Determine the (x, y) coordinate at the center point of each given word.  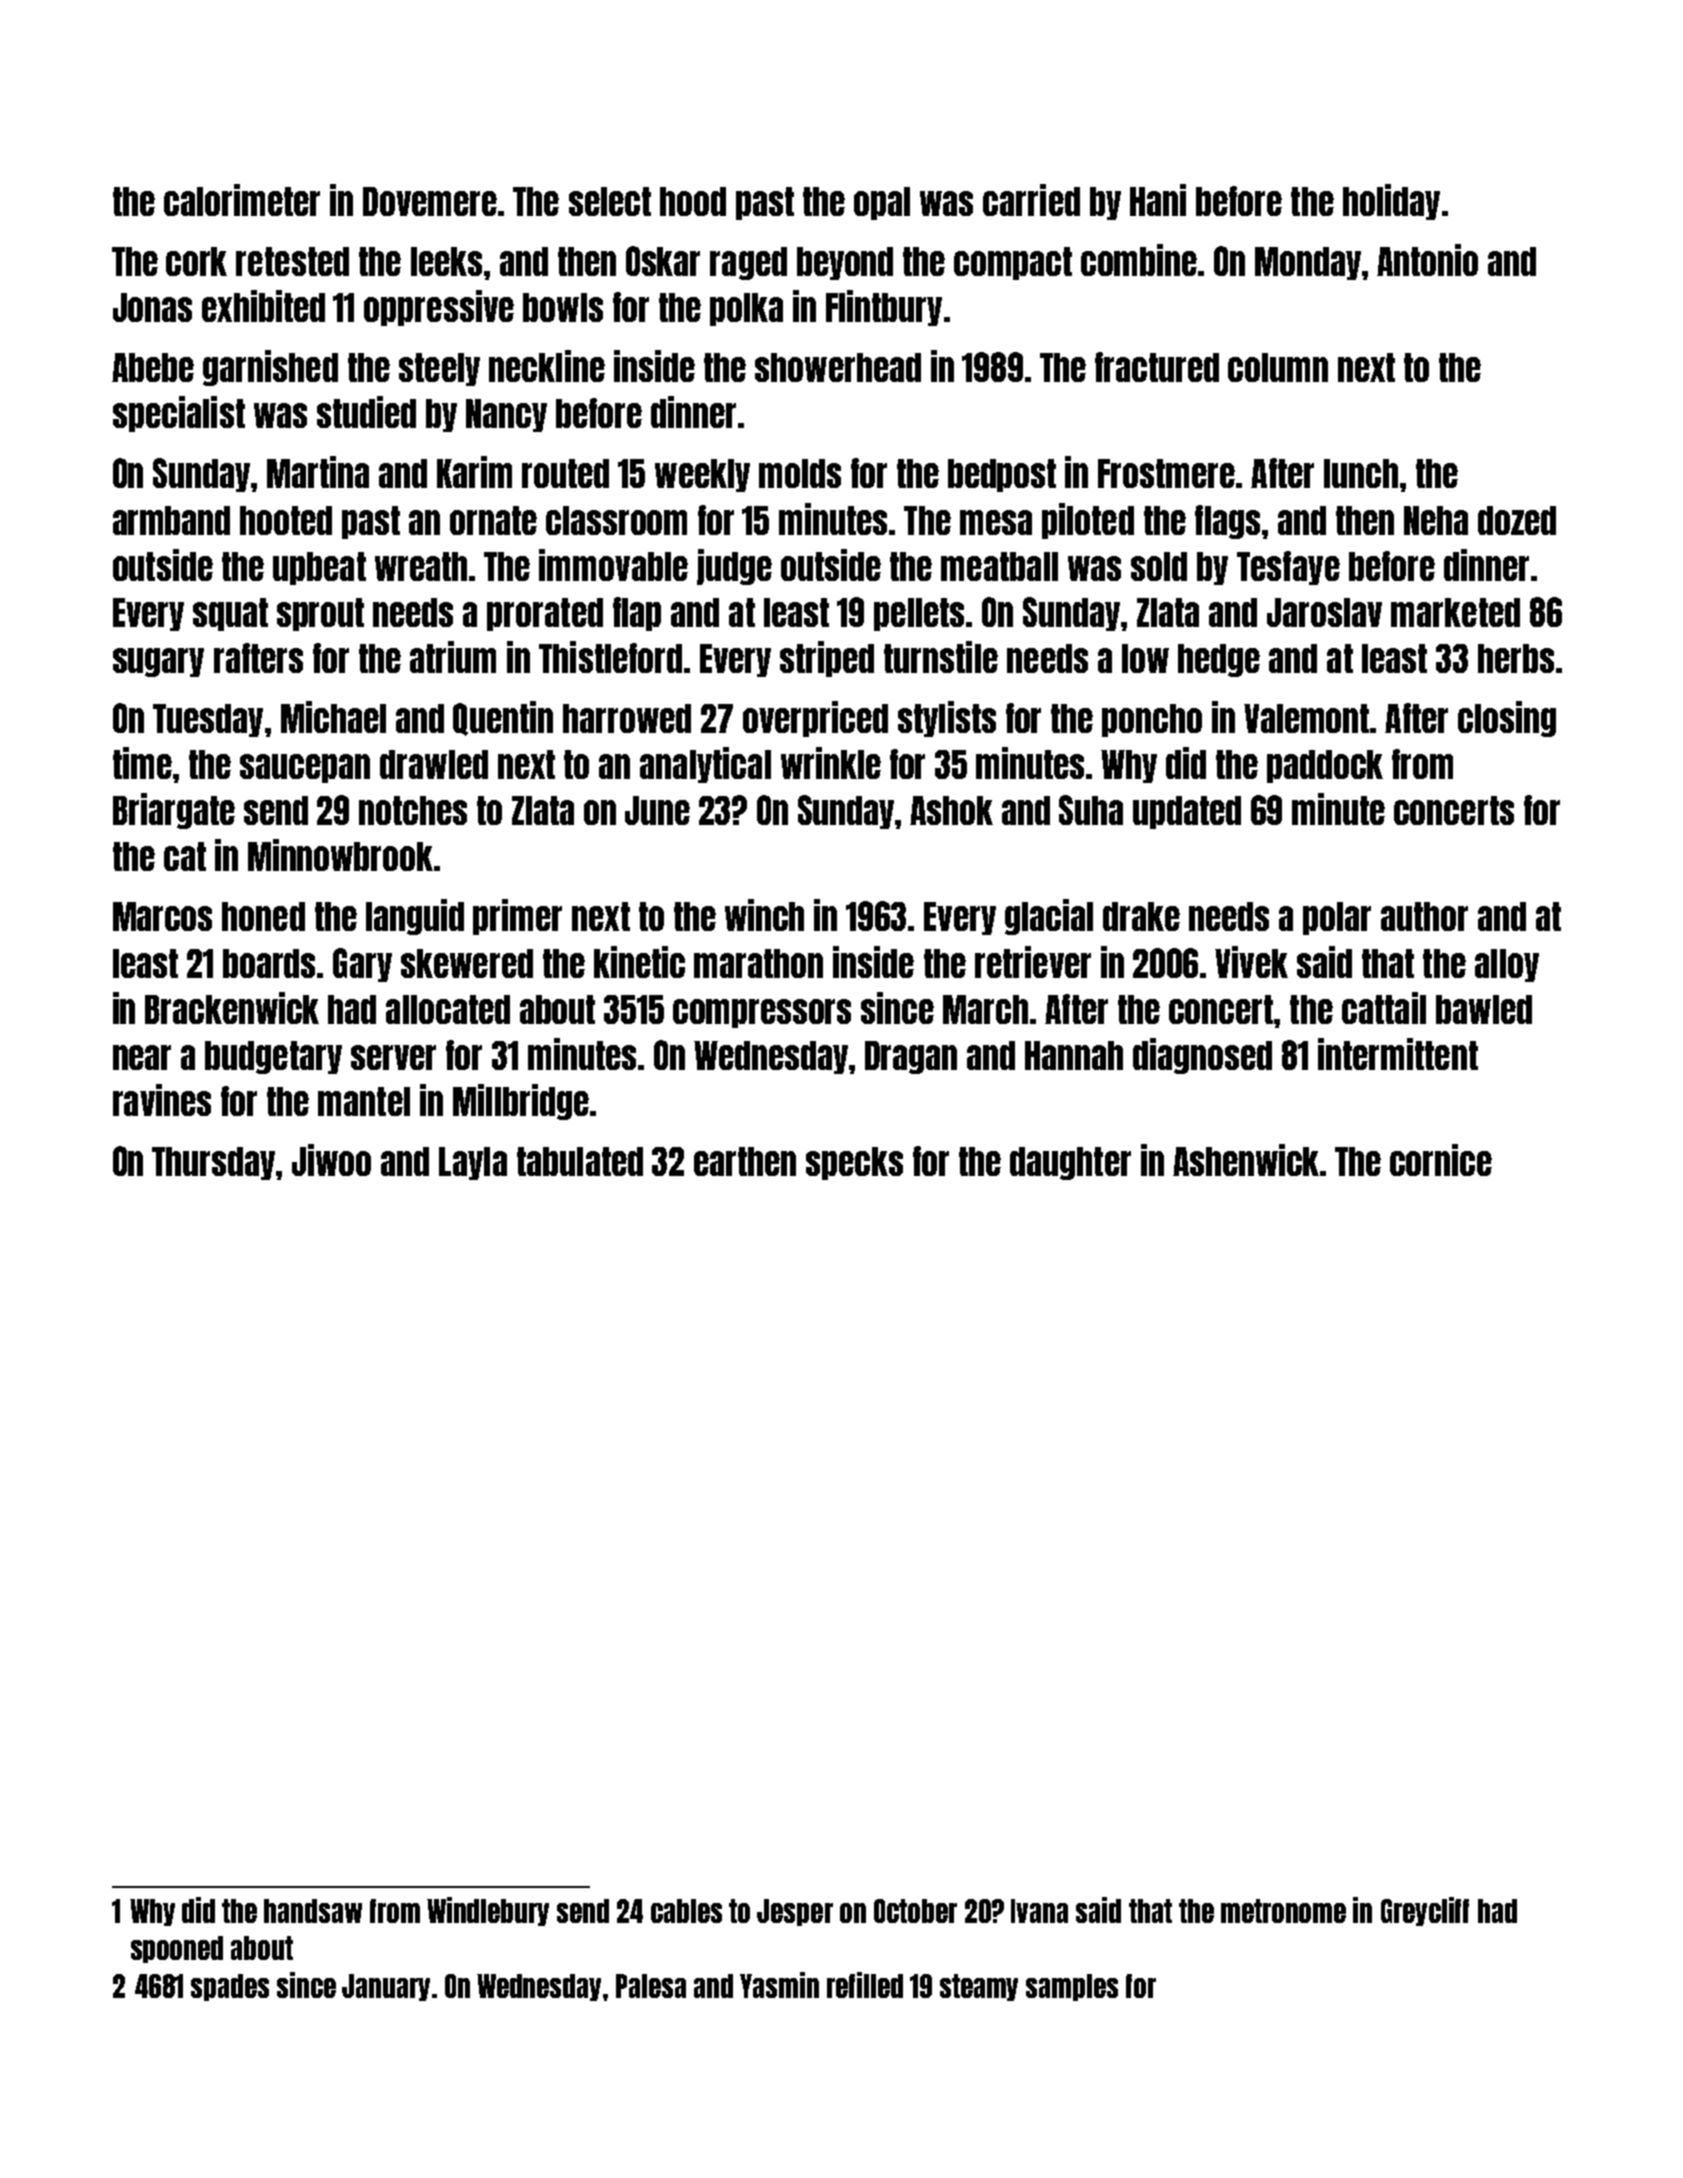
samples (1072, 1987)
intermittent (1398, 1054)
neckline (547, 366)
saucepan (305, 768)
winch (764, 915)
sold (1159, 566)
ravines (162, 1100)
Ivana (1039, 1911)
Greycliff (1425, 1911)
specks (854, 1163)
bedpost (1002, 475)
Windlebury (488, 1911)
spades (230, 1987)
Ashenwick (1246, 1160)
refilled (865, 1985)
